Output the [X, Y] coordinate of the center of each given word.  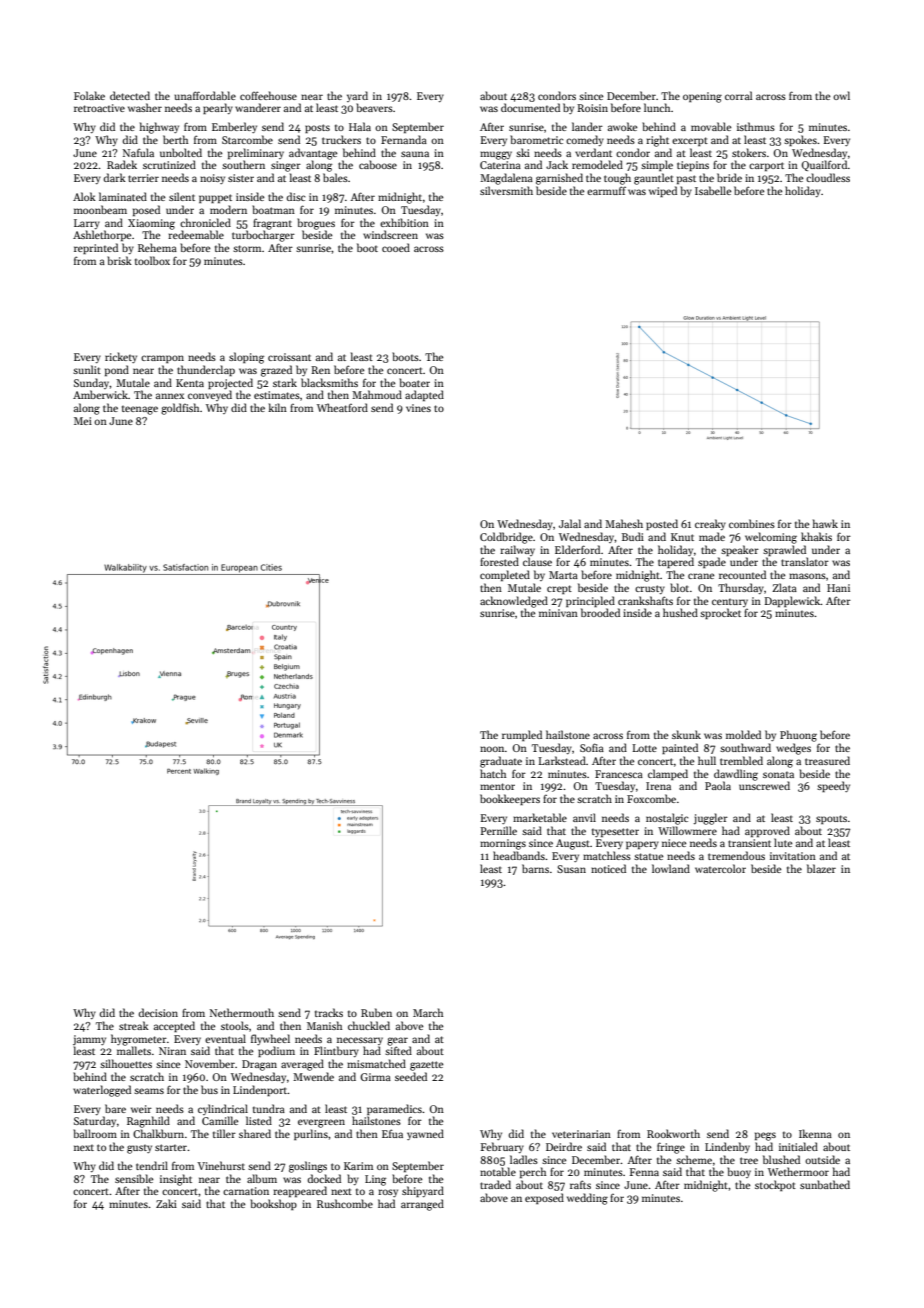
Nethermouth [242, 1012]
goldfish [180, 409]
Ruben [376, 1012]
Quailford [825, 165]
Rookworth [673, 1133]
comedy [585, 140]
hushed [680, 612]
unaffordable [205, 95]
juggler [710, 819]
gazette [426, 1066]
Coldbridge [506, 538]
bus [209, 1089]
